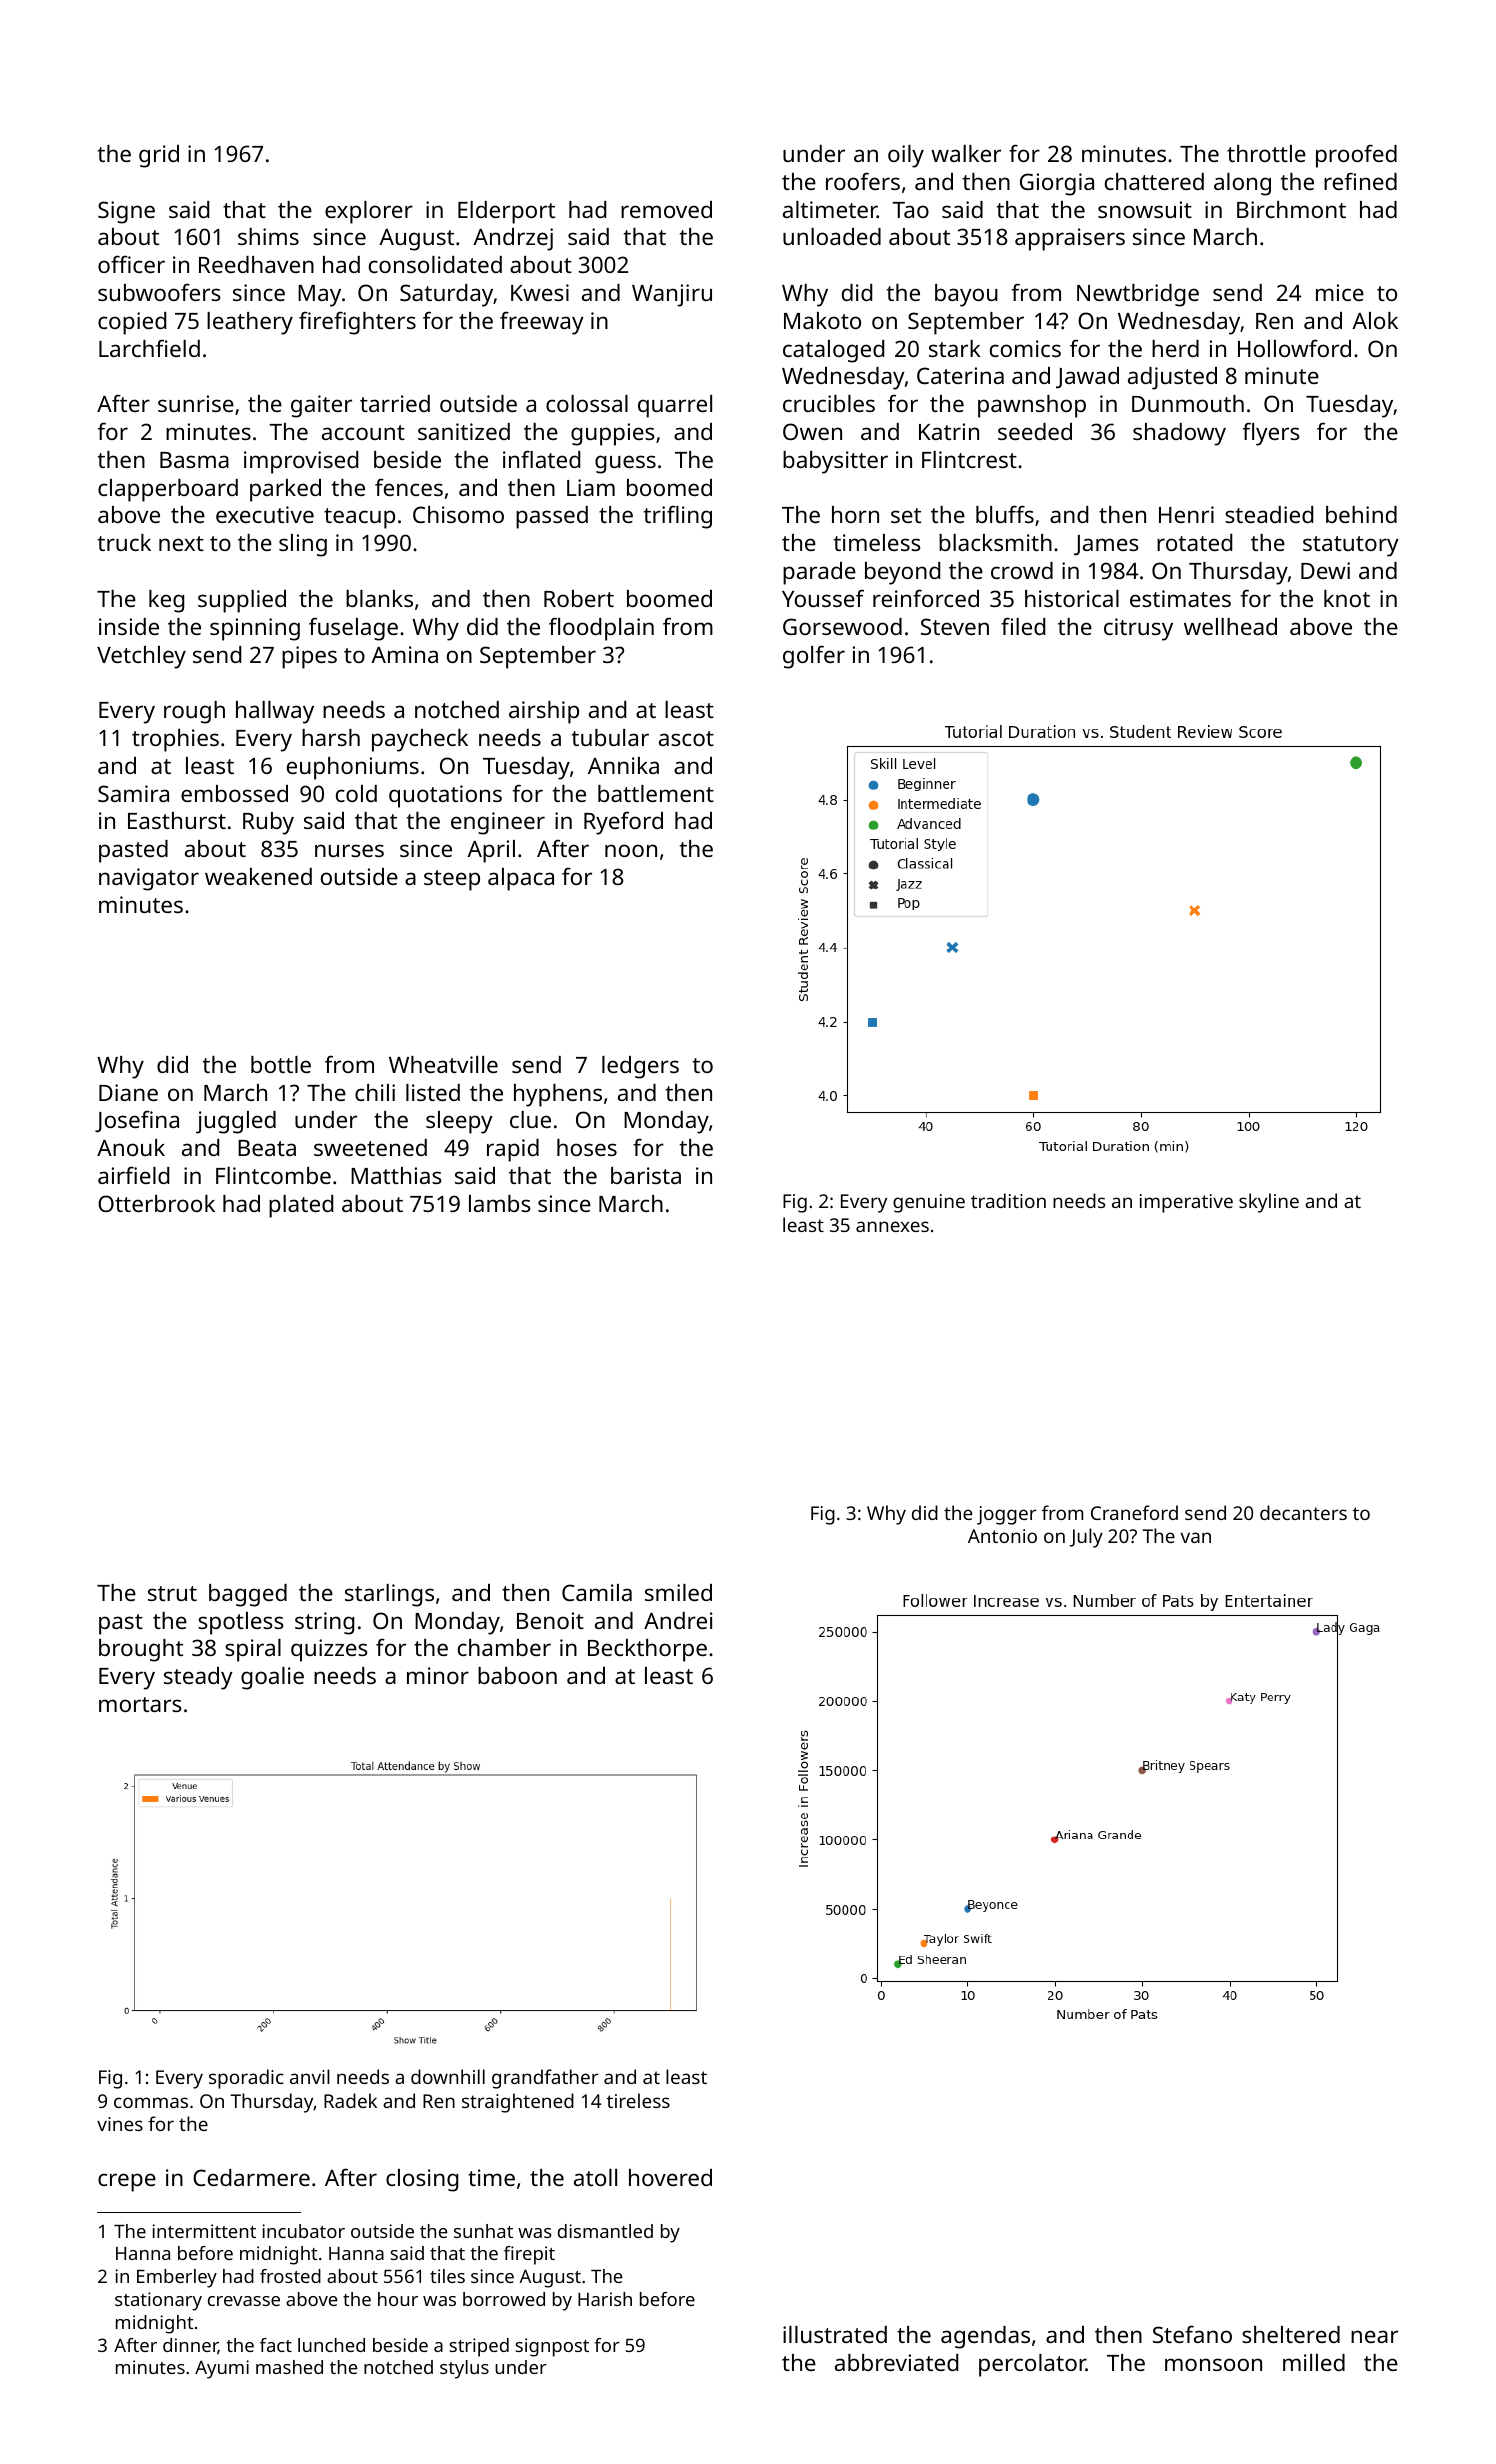 This page has height=2464, width=1496. Describe the element at coordinates (1138, 629) in the page. I see `citrusy` at that location.
